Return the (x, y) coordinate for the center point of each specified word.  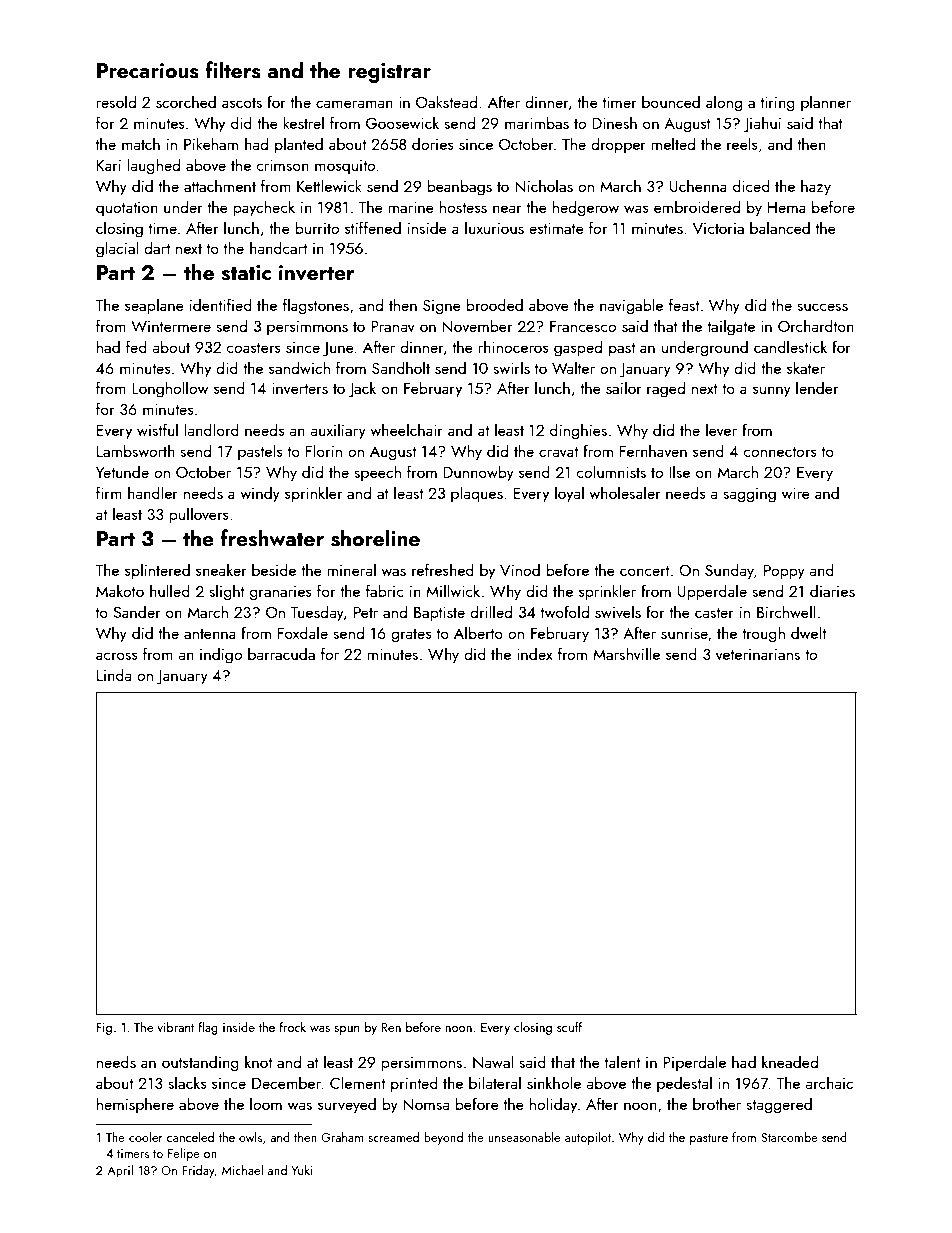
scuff (569, 1027)
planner (826, 103)
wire (796, 493)
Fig (104, 1029)
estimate (556, 228)
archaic (829, 1082)
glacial (117, 249)
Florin (324, 450)
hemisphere (135, 1105)
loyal (569, 494)
